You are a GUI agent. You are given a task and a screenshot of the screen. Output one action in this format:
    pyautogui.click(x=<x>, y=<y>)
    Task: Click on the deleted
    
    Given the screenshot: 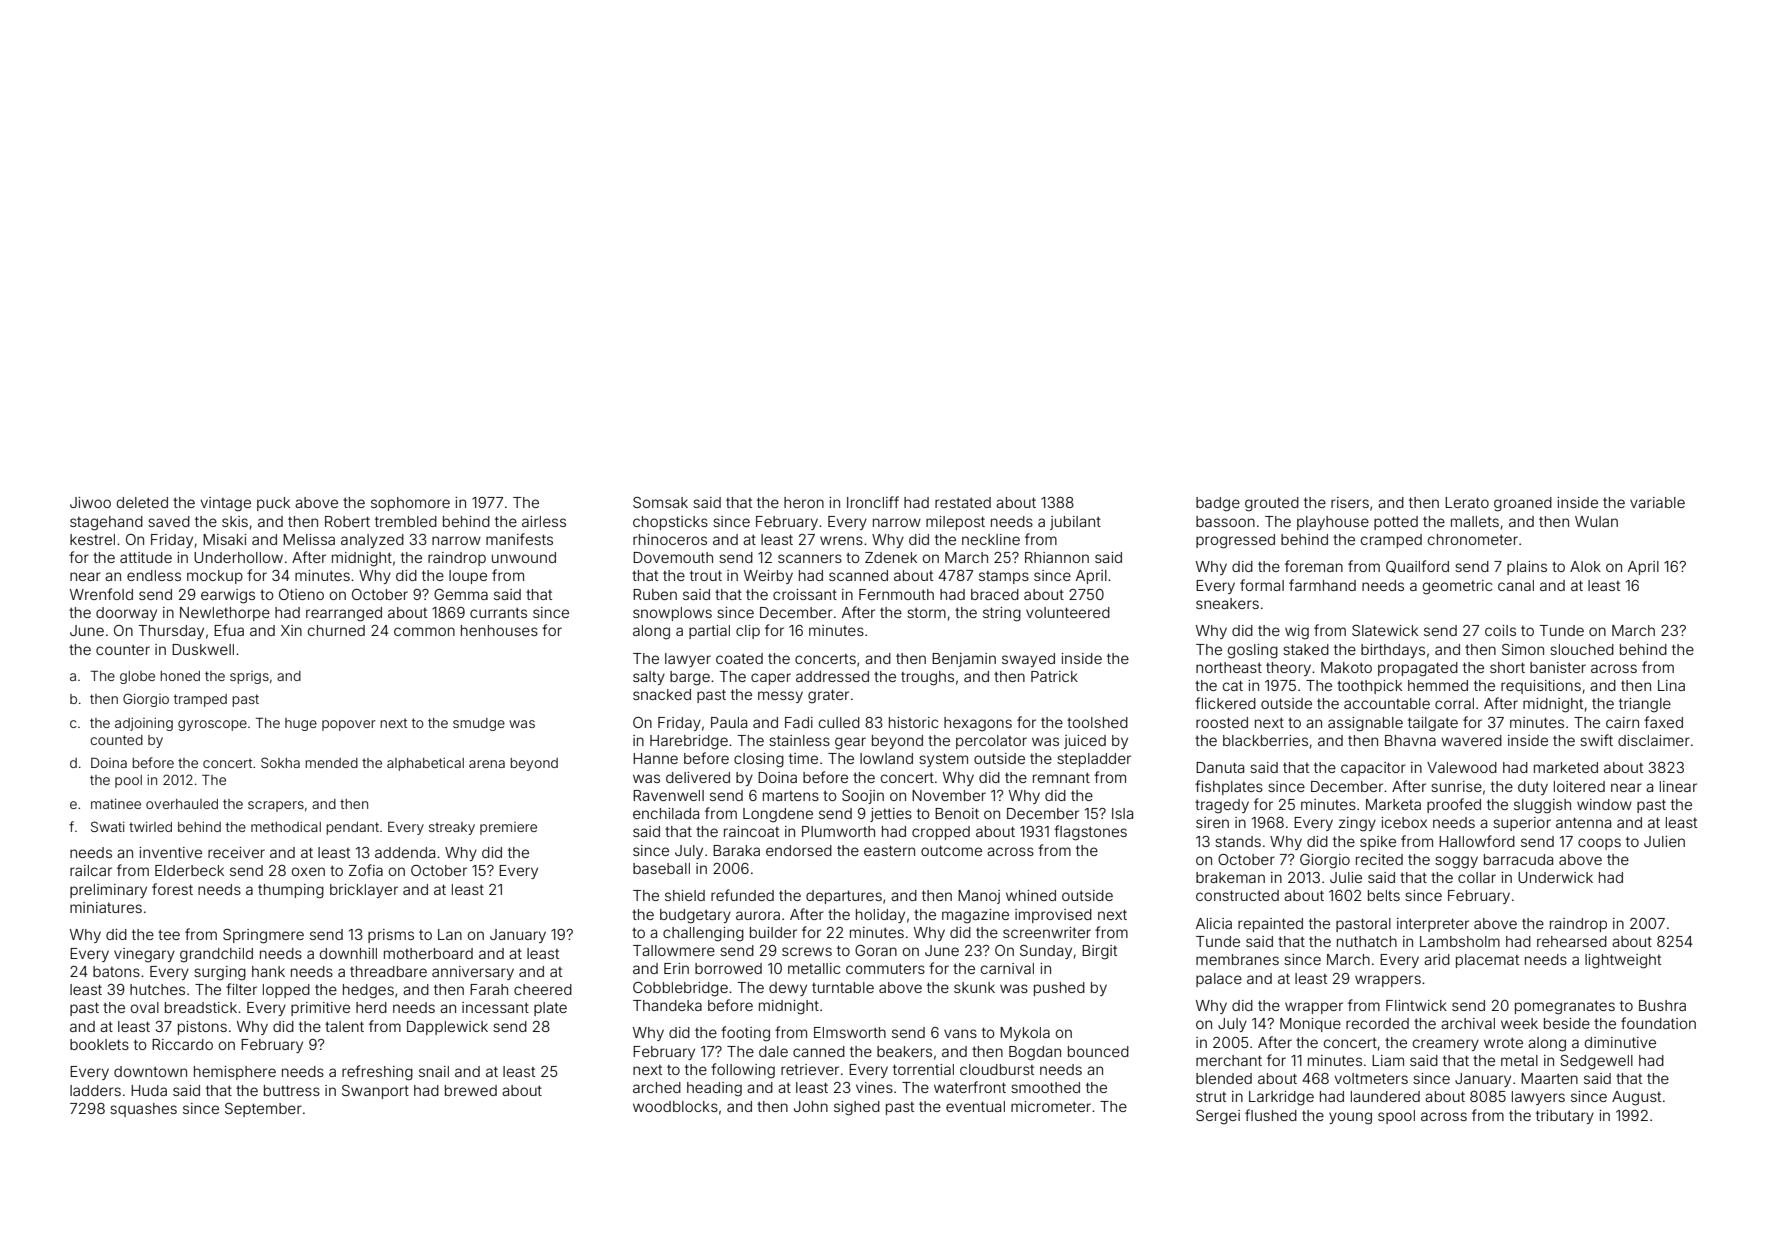 What is the action you would take?
    pyautogui.click(x=142, y=502)
